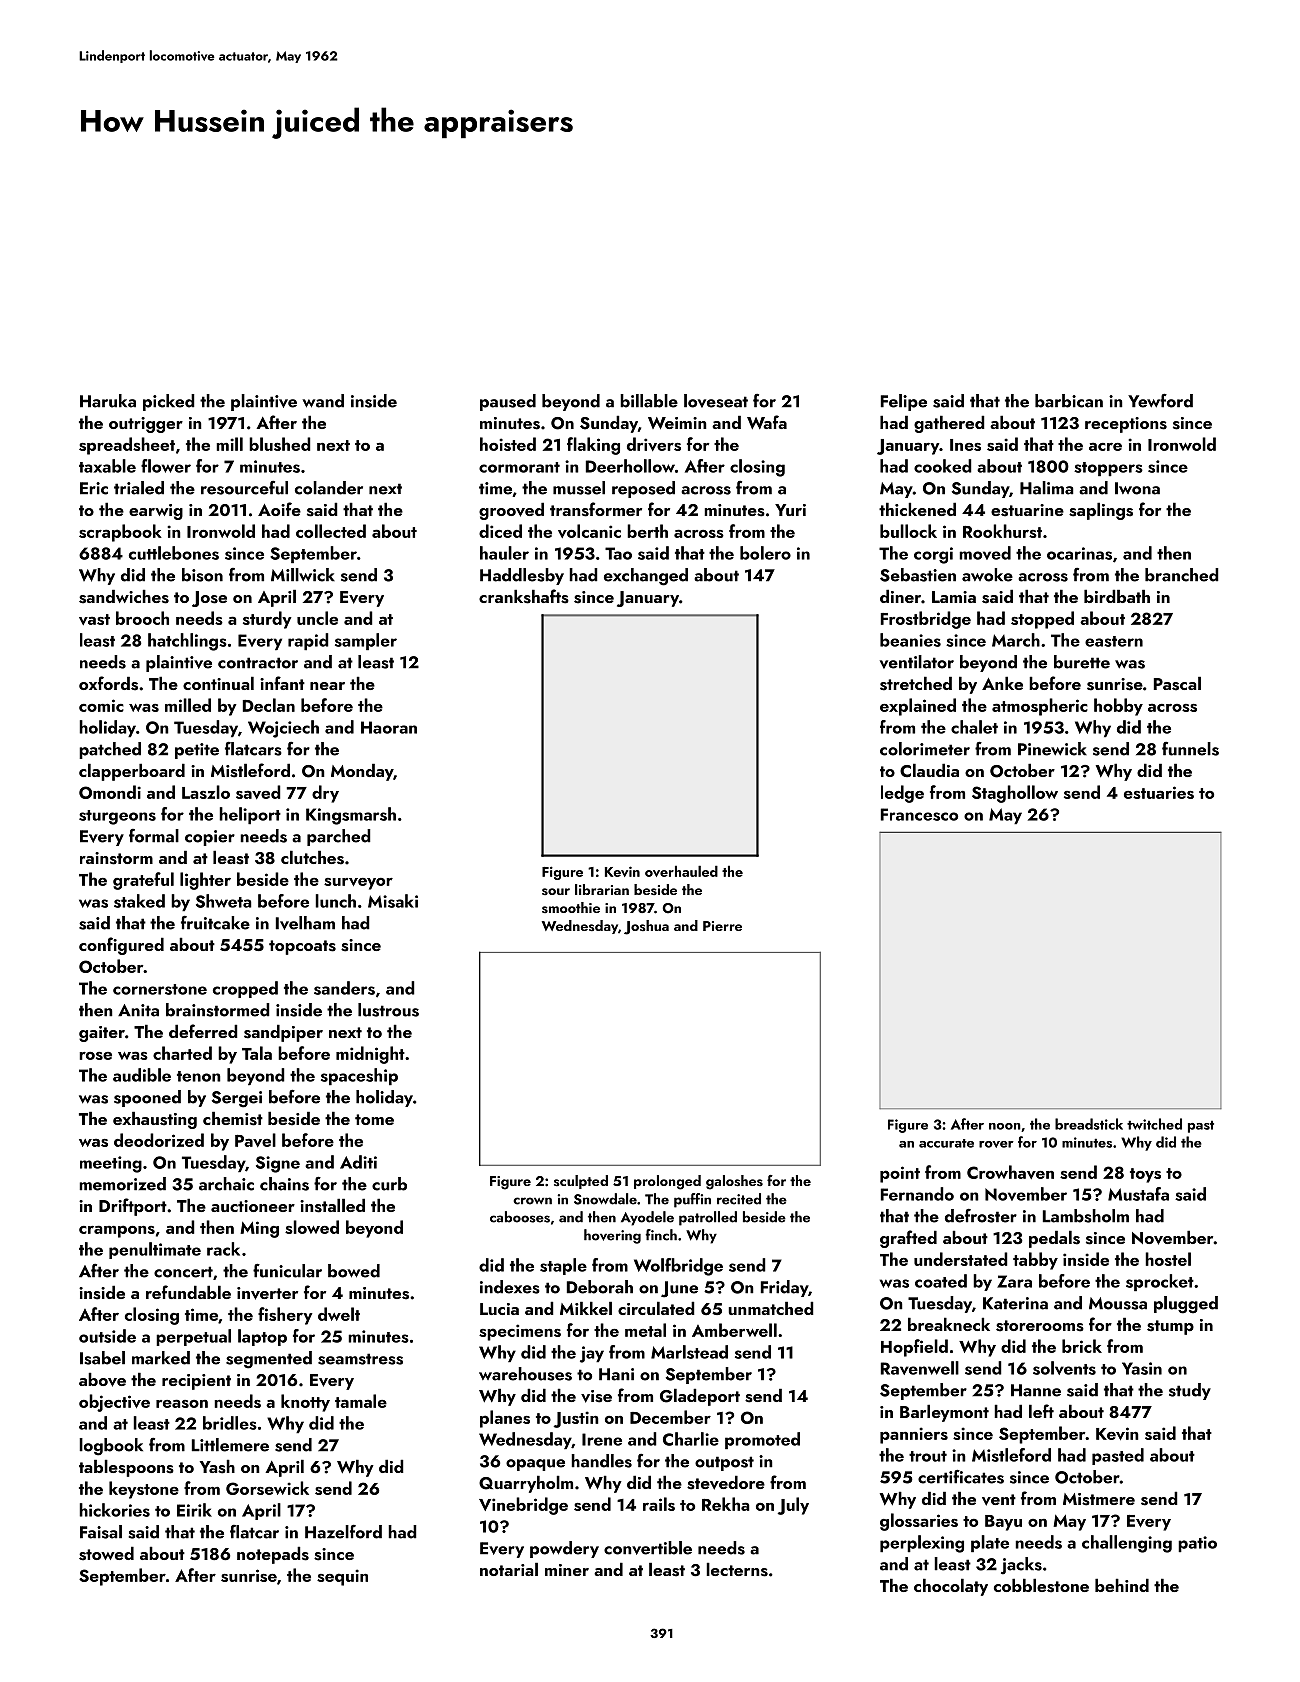  What do you see at coordinates (342, 1577) in the page?
I see `sequin` at bounding box center [342, 1577].
